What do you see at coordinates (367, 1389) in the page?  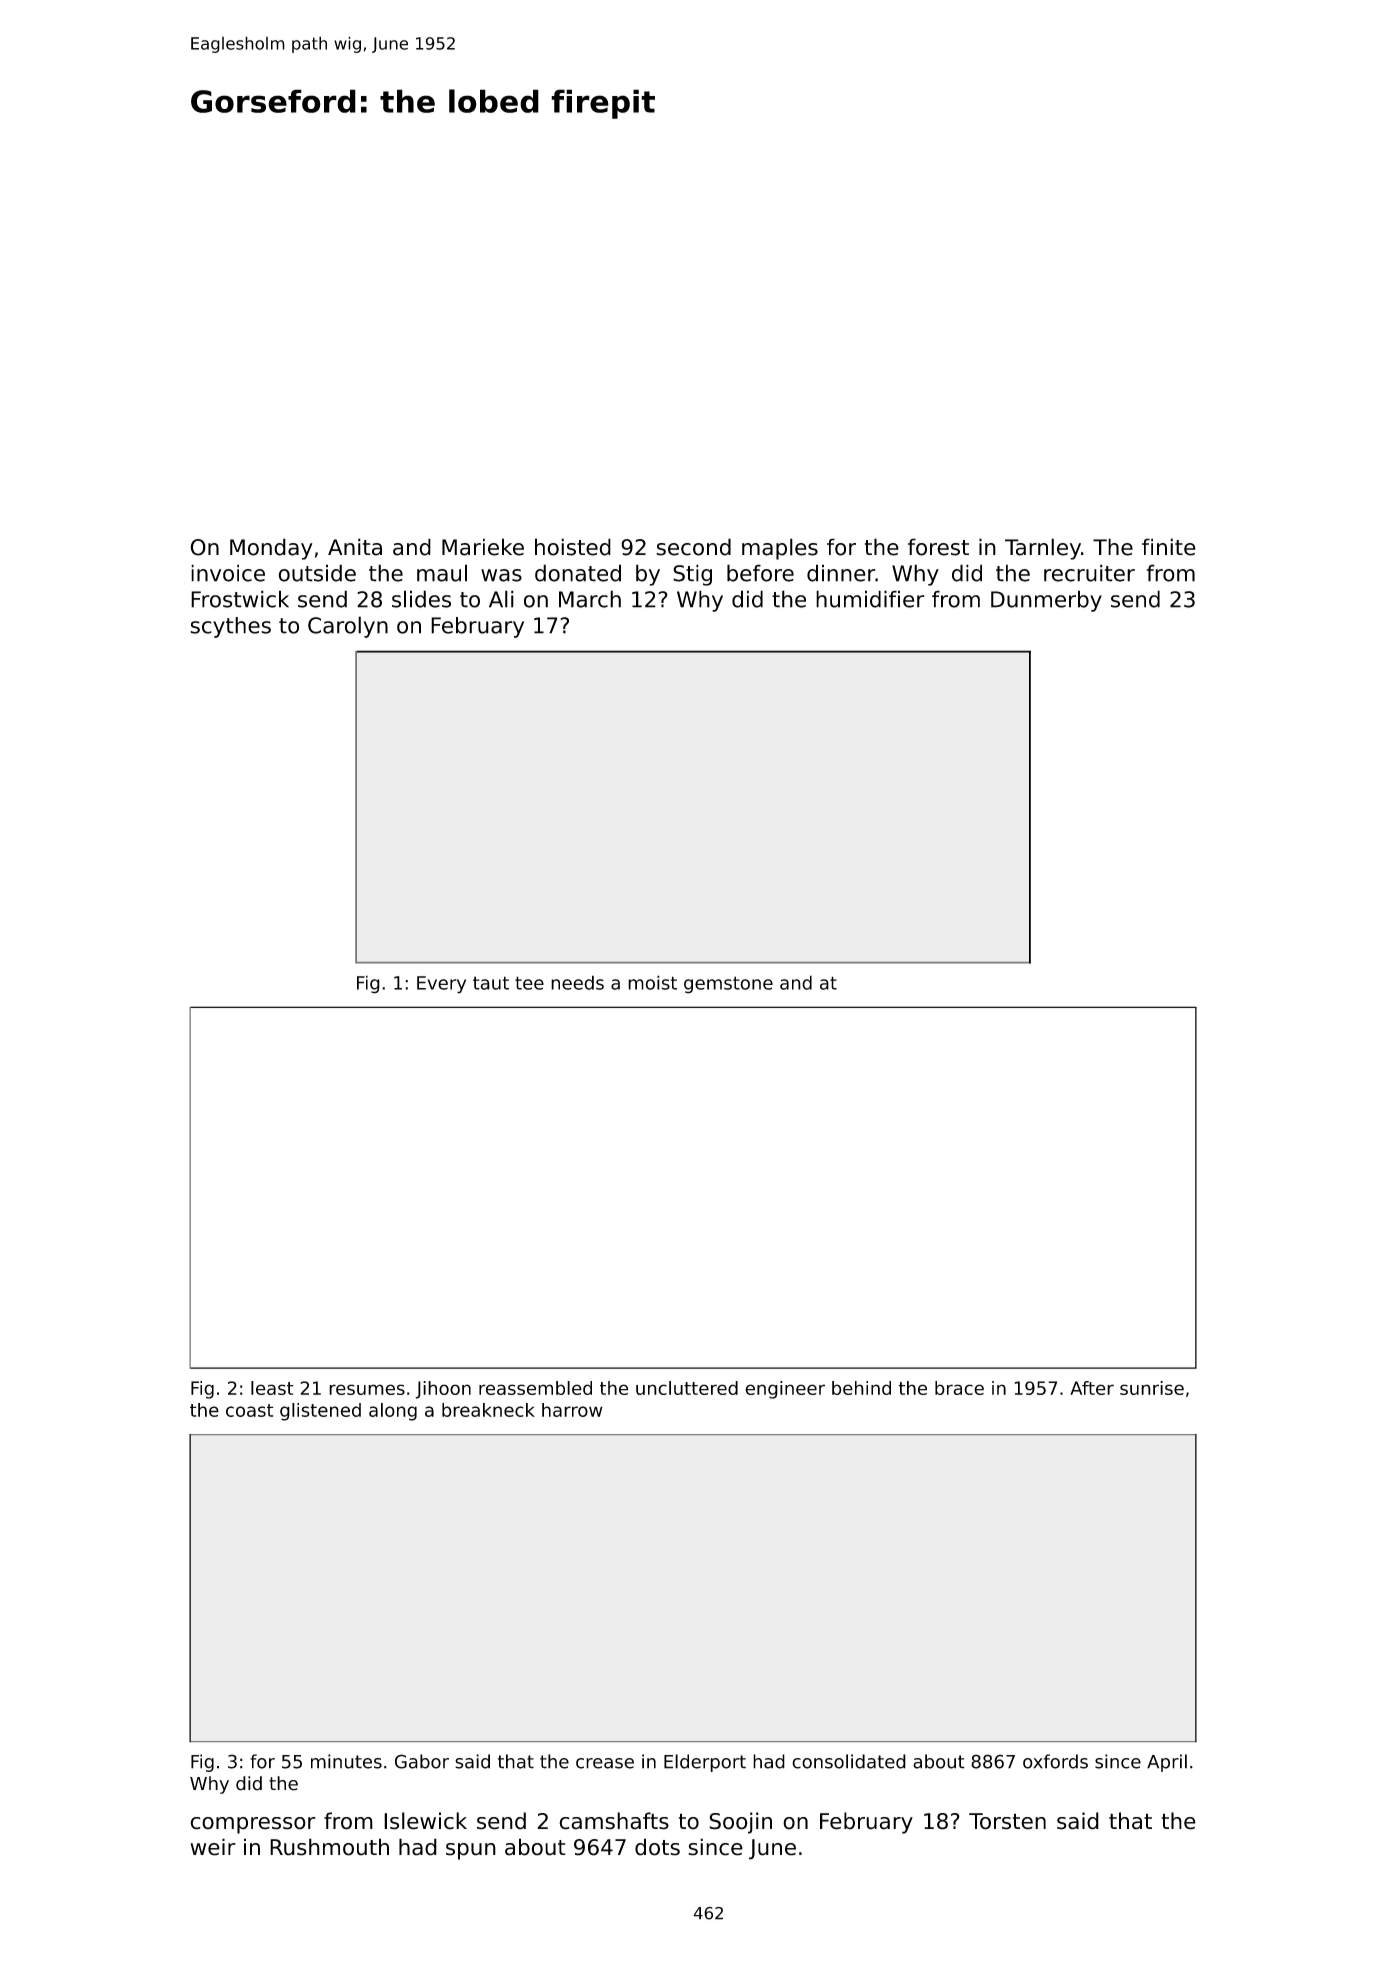 I see `resumes` at bounding box center [367, 1389].
